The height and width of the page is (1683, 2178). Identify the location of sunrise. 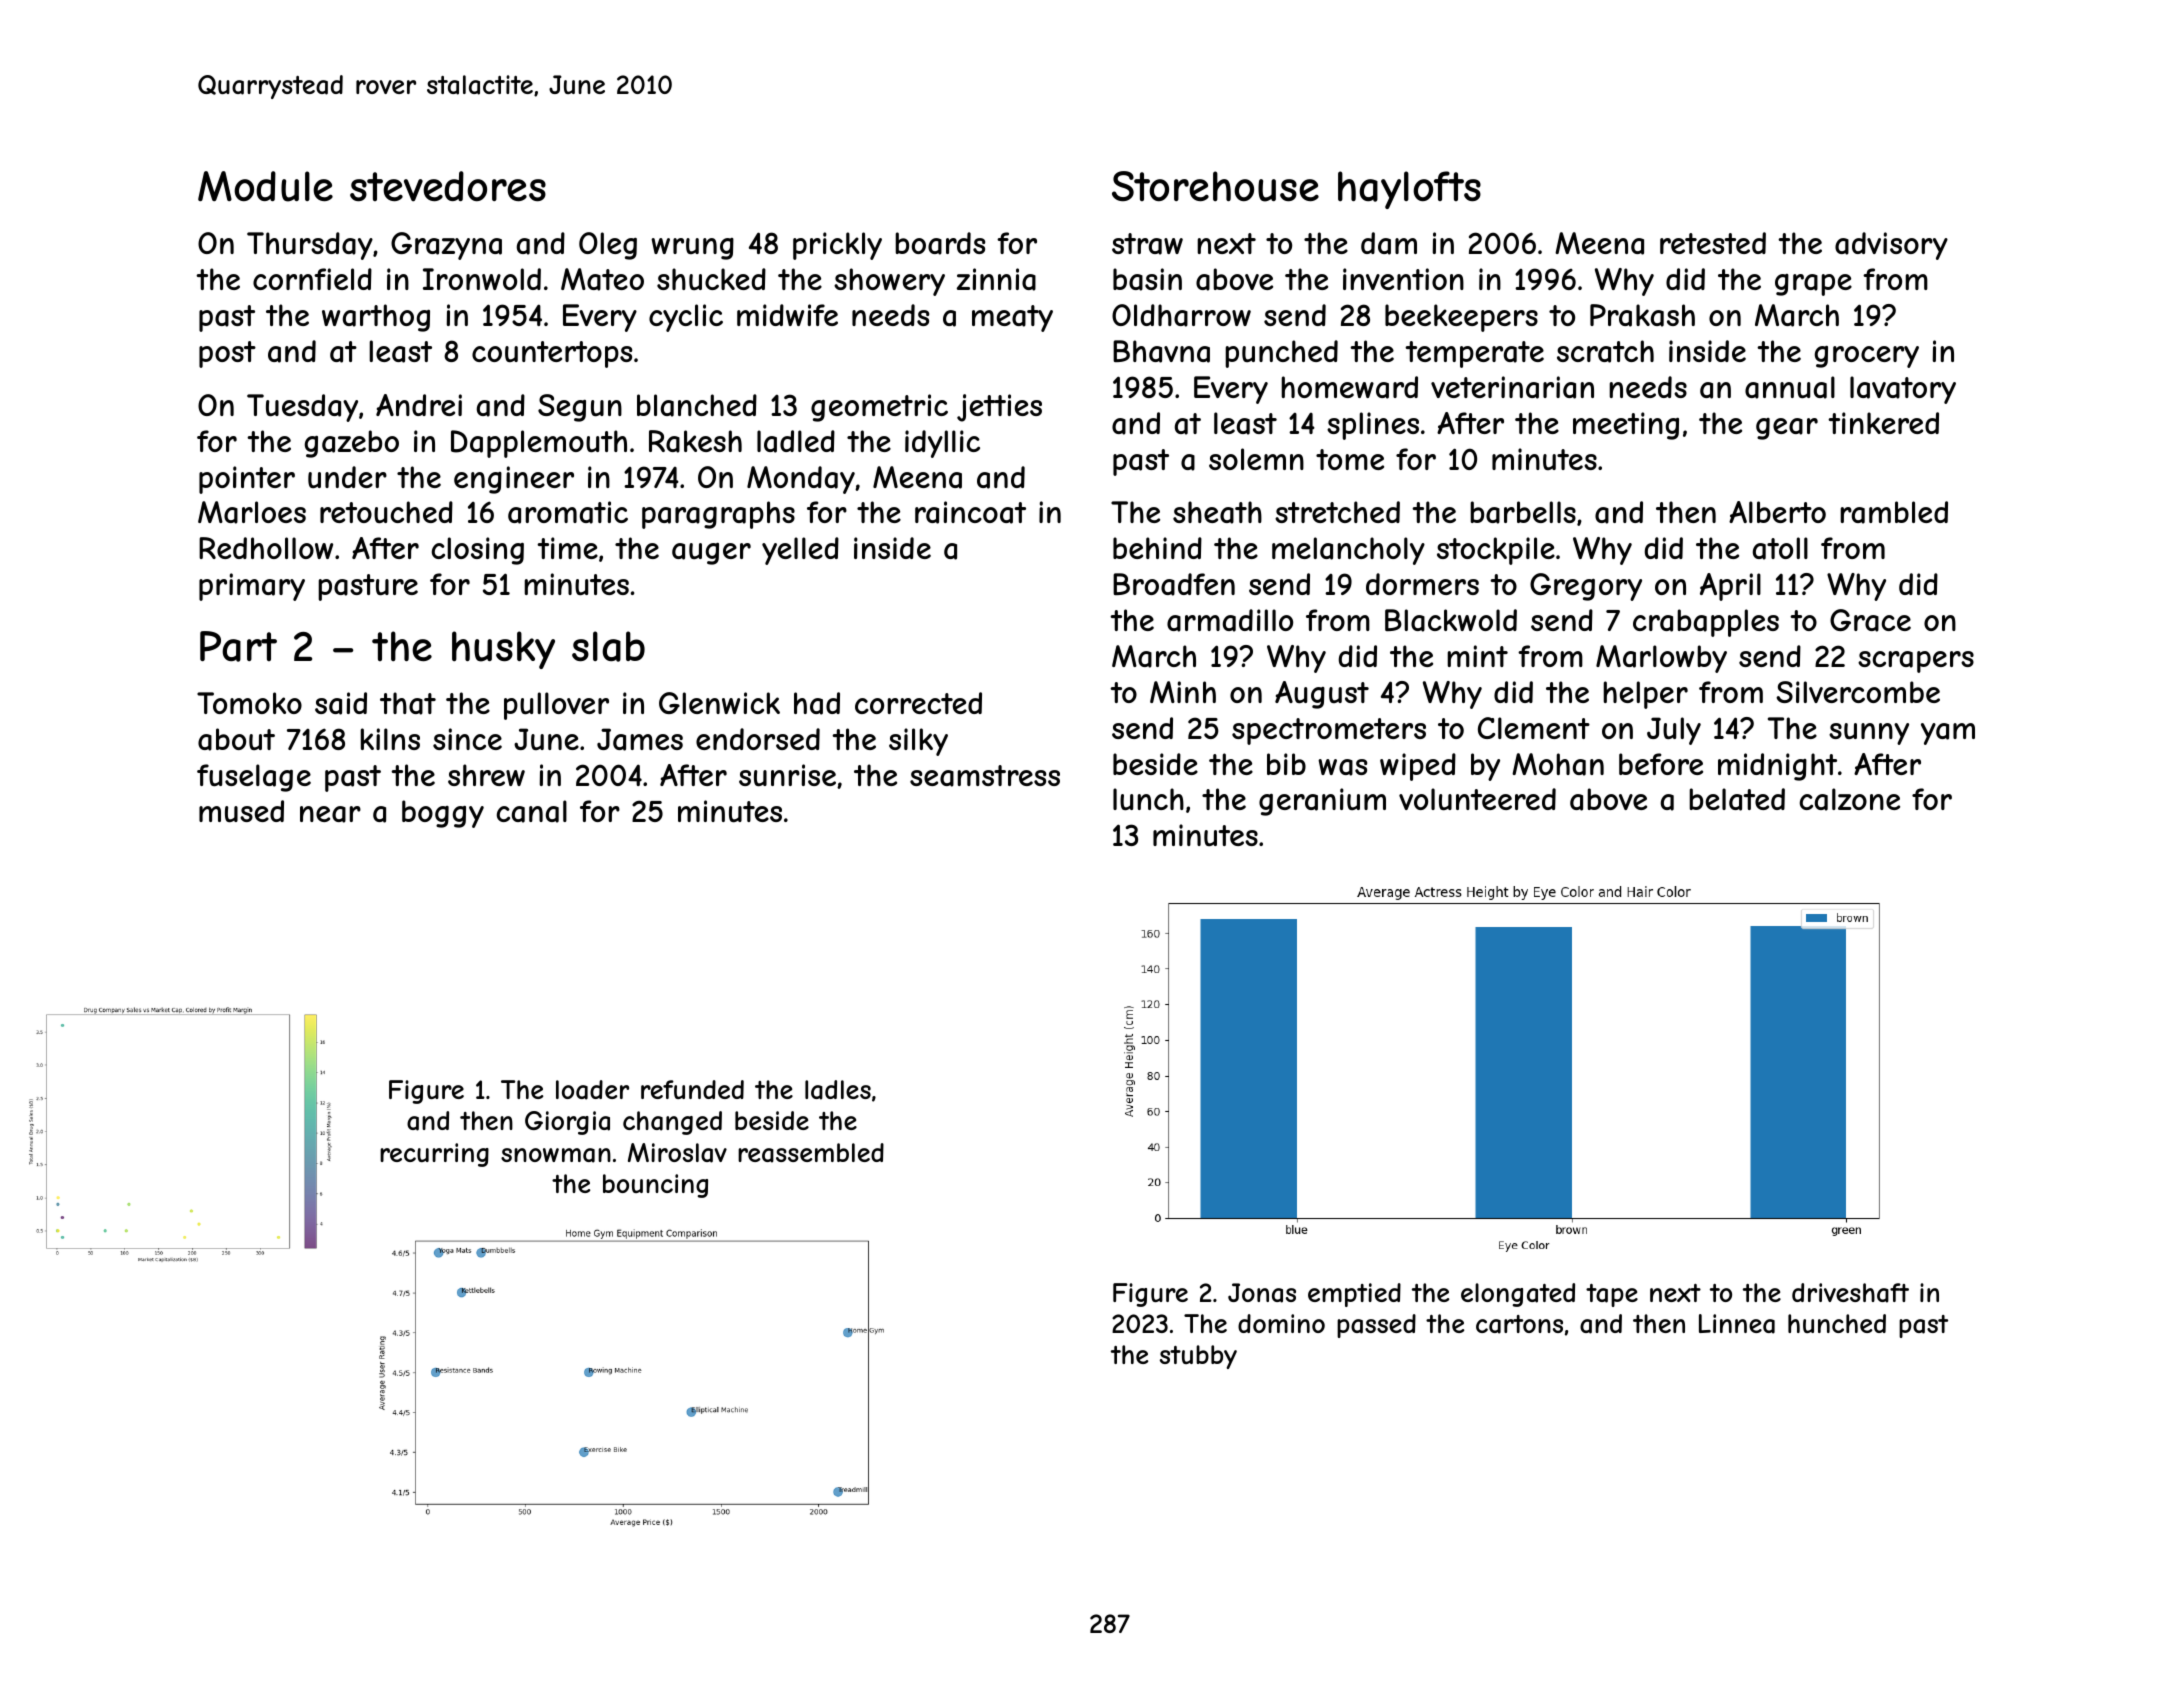
(787, 775).
